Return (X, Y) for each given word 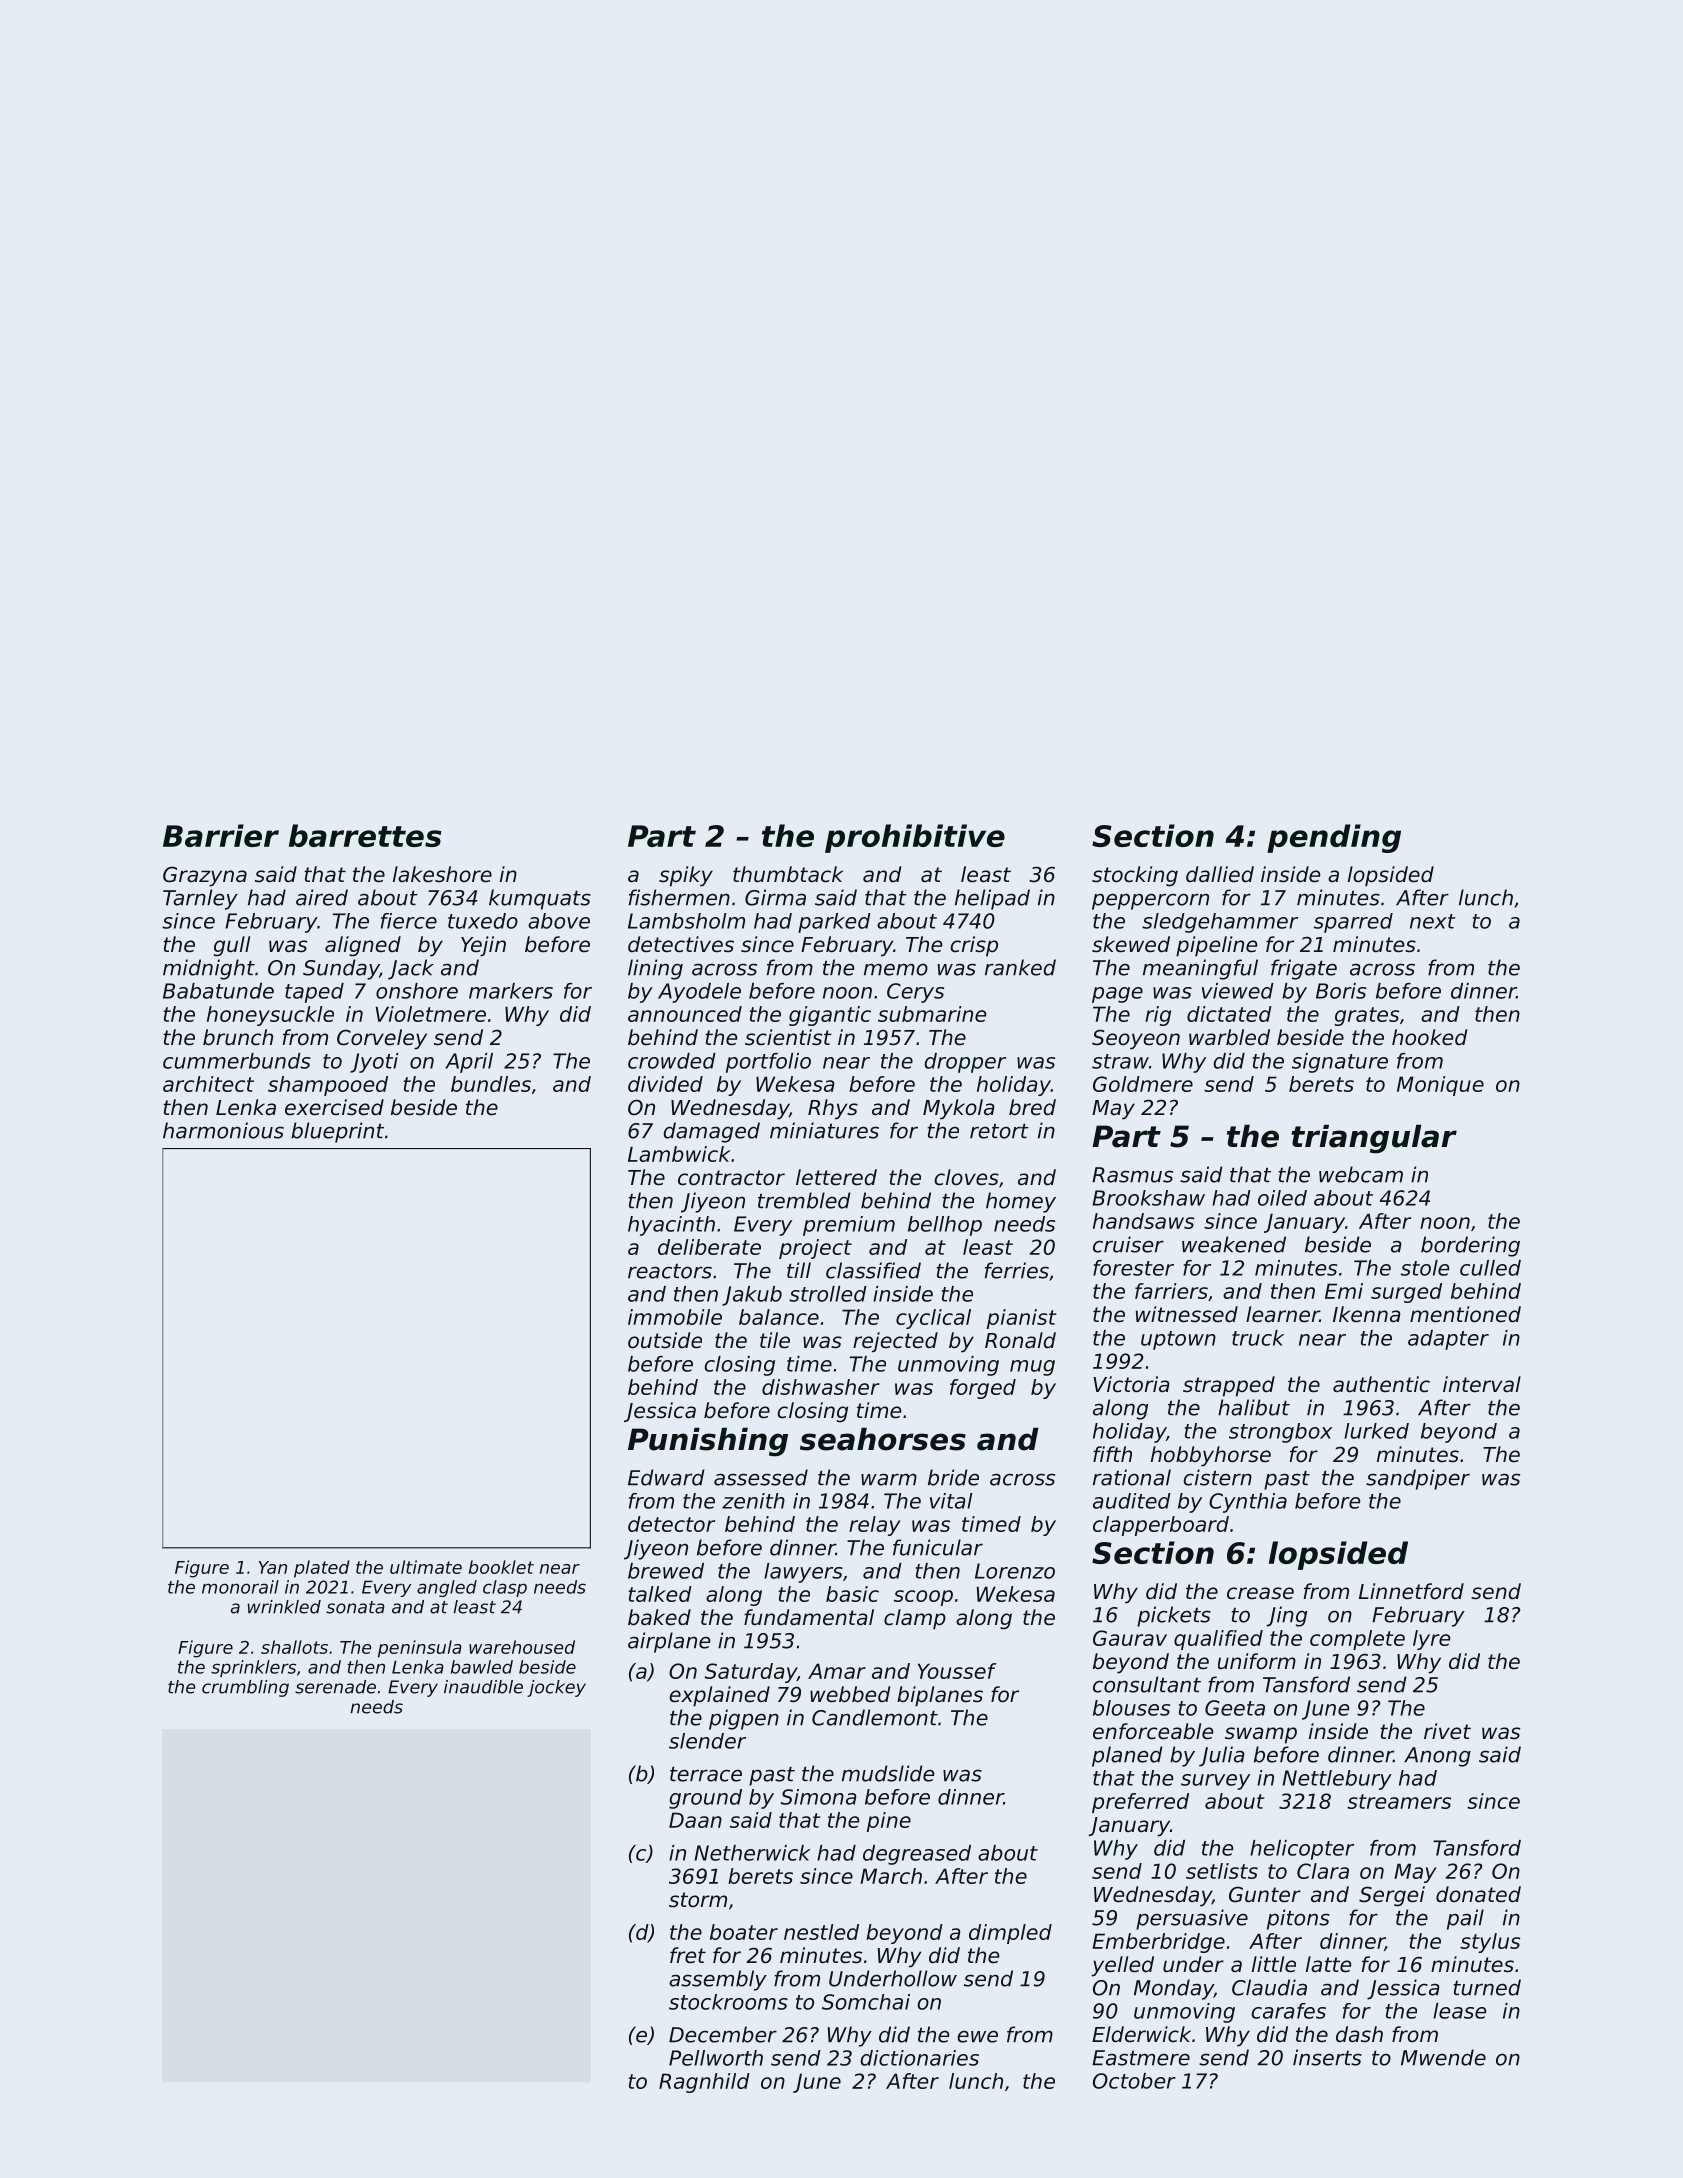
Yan (273, 1567)
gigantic (830, 1016)
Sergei (1392, 1896)
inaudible (483, 1687)
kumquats (540, 899)
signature (1340, 1063)
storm (698, 1900)
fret (688, 1955)
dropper (965, 1063)
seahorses (883, 1439)
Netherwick (752, 1853)
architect (208, 1084)
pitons (1298, 1919)
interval (1482, 1384)
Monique (1440, 1086)
